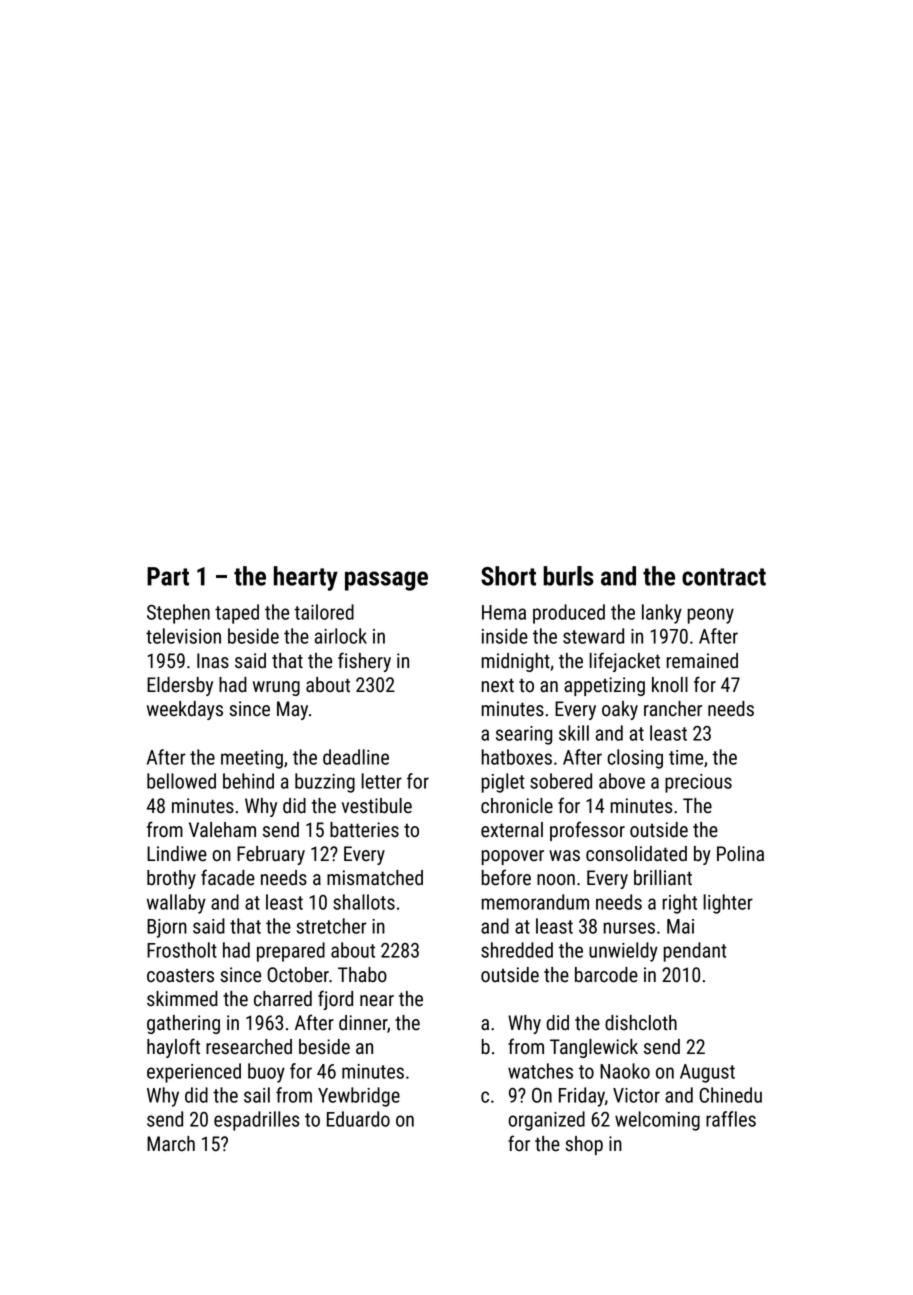 The image size is (913, 1295). What do you see at coordinates (731, 1119) in the screenshot?
I see `raffles` at bounding box center [731, 1119].
